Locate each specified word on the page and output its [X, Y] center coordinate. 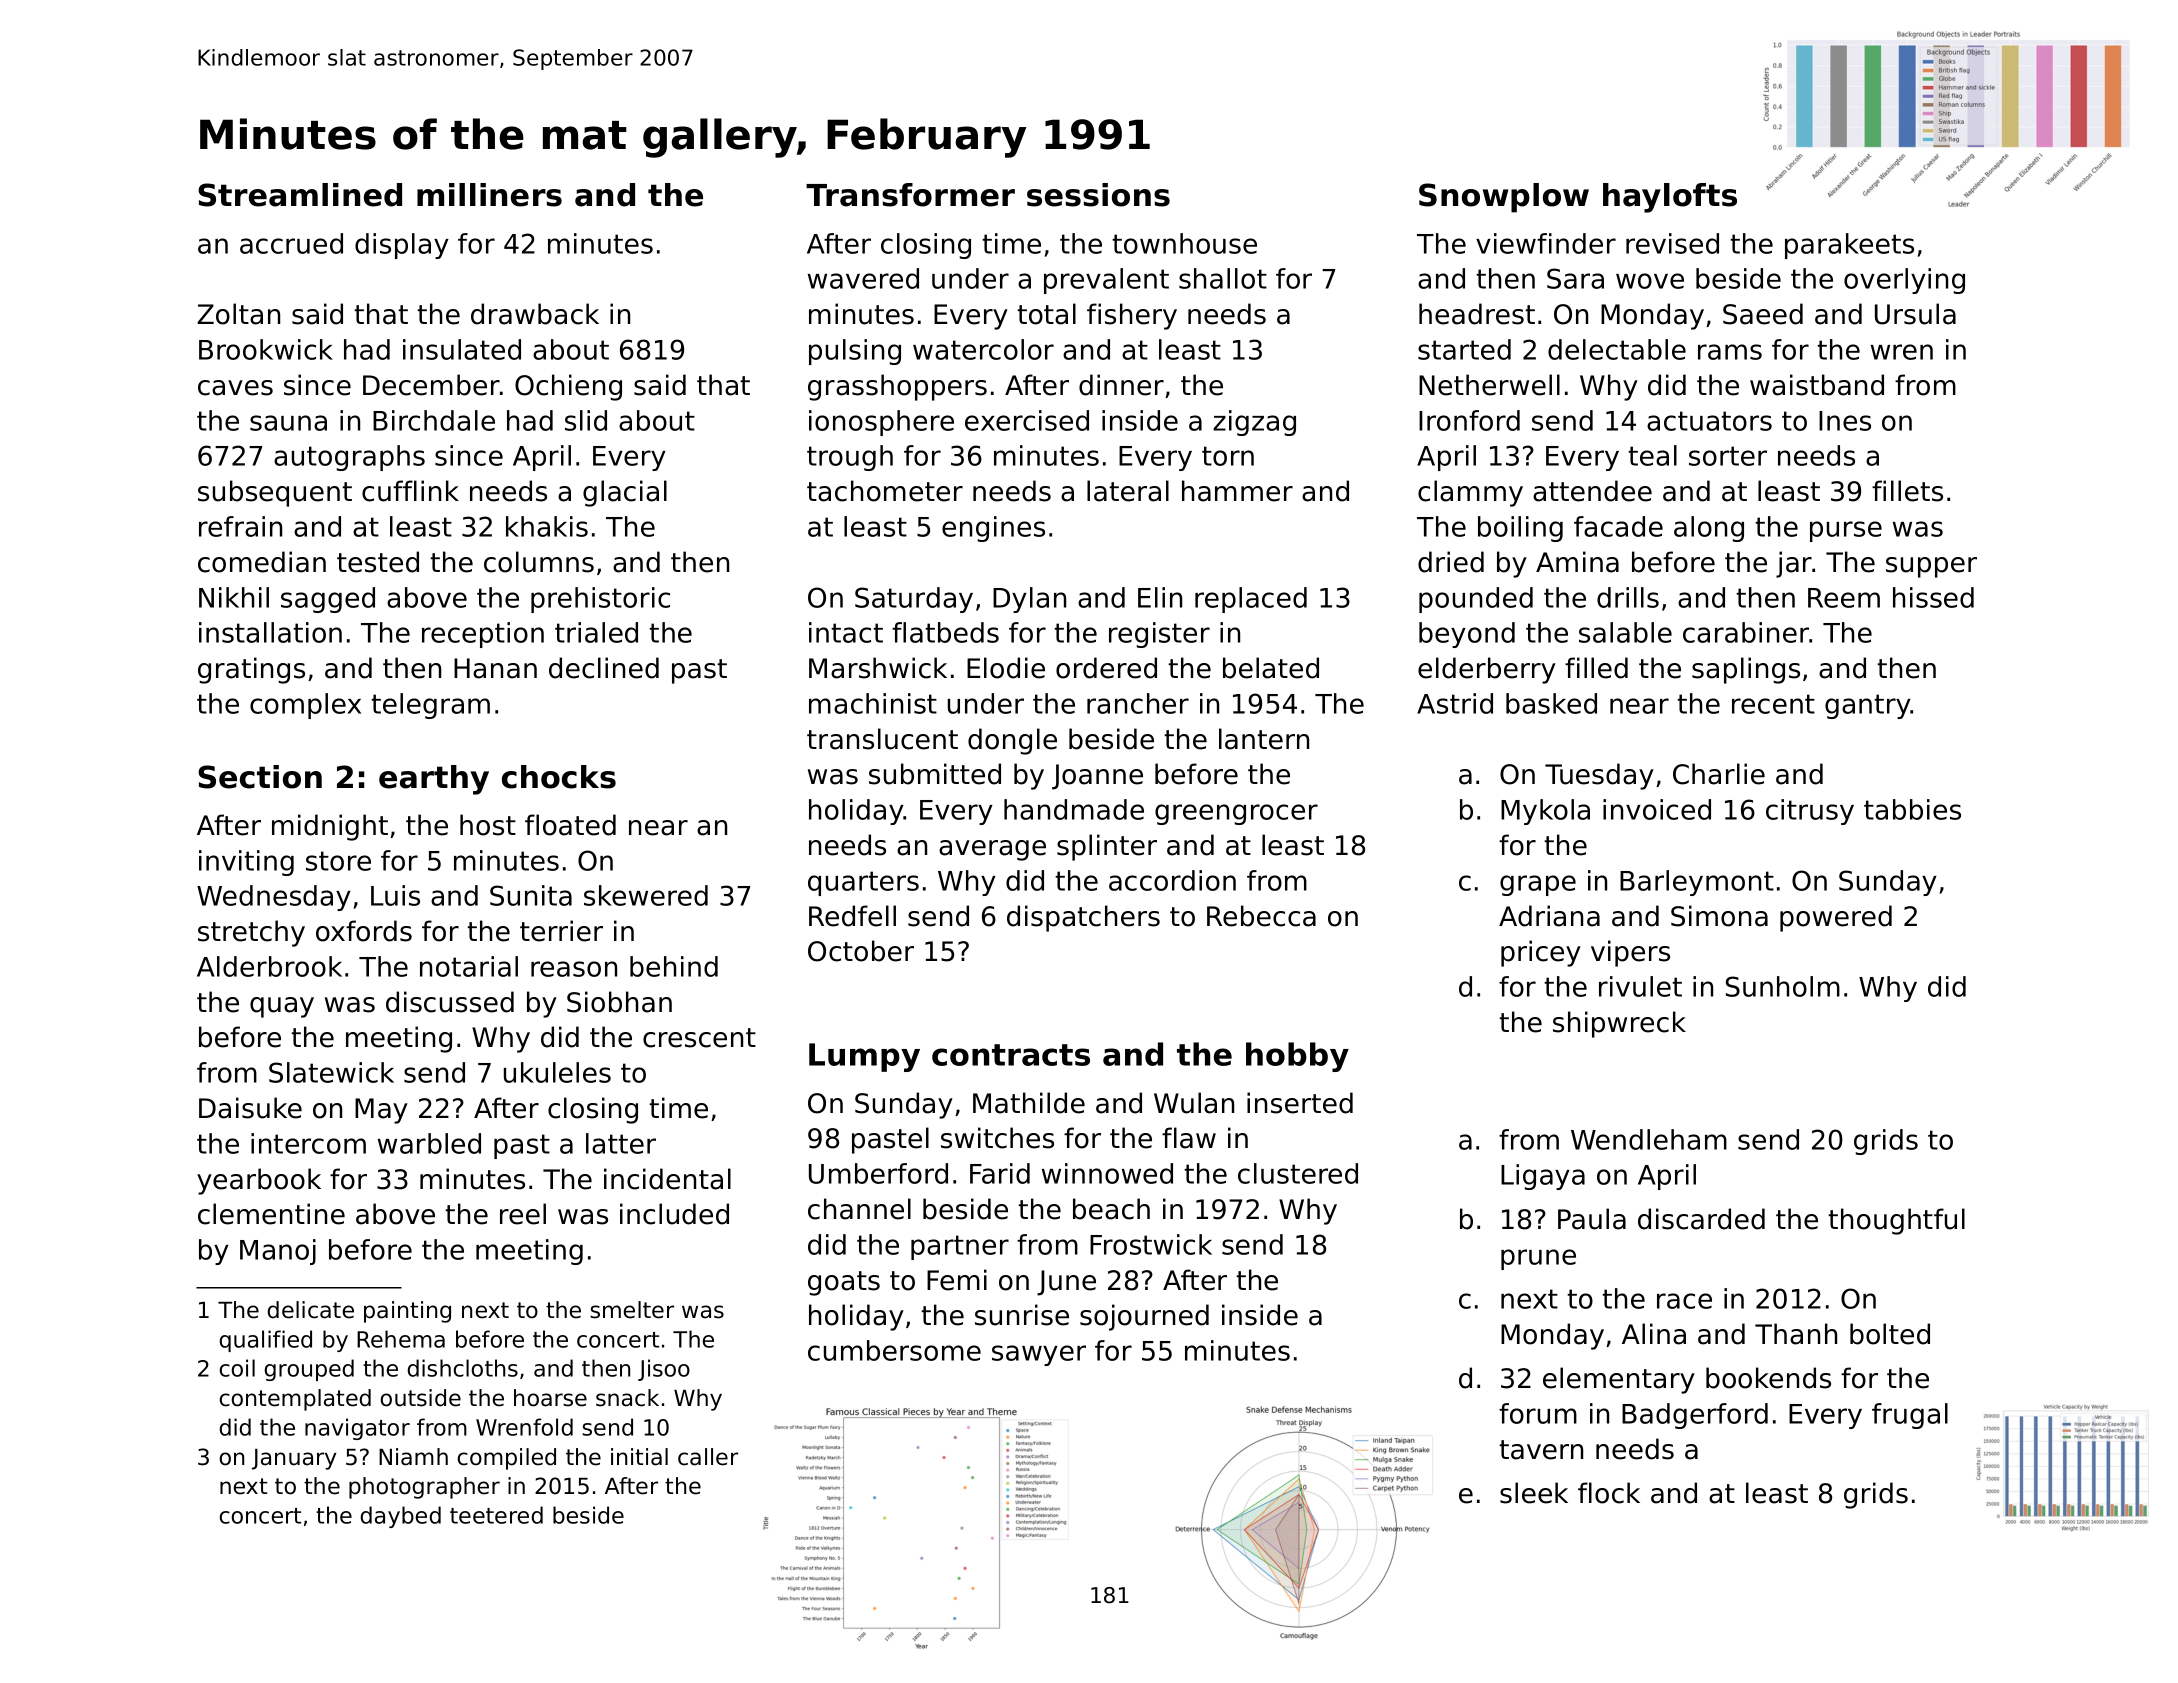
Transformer [910, 195]
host [488, 825]
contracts [1011, 1055]
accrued [291, 243]
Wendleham [1649, 1139]
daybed [400, 1517]
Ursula [1915, 314]
